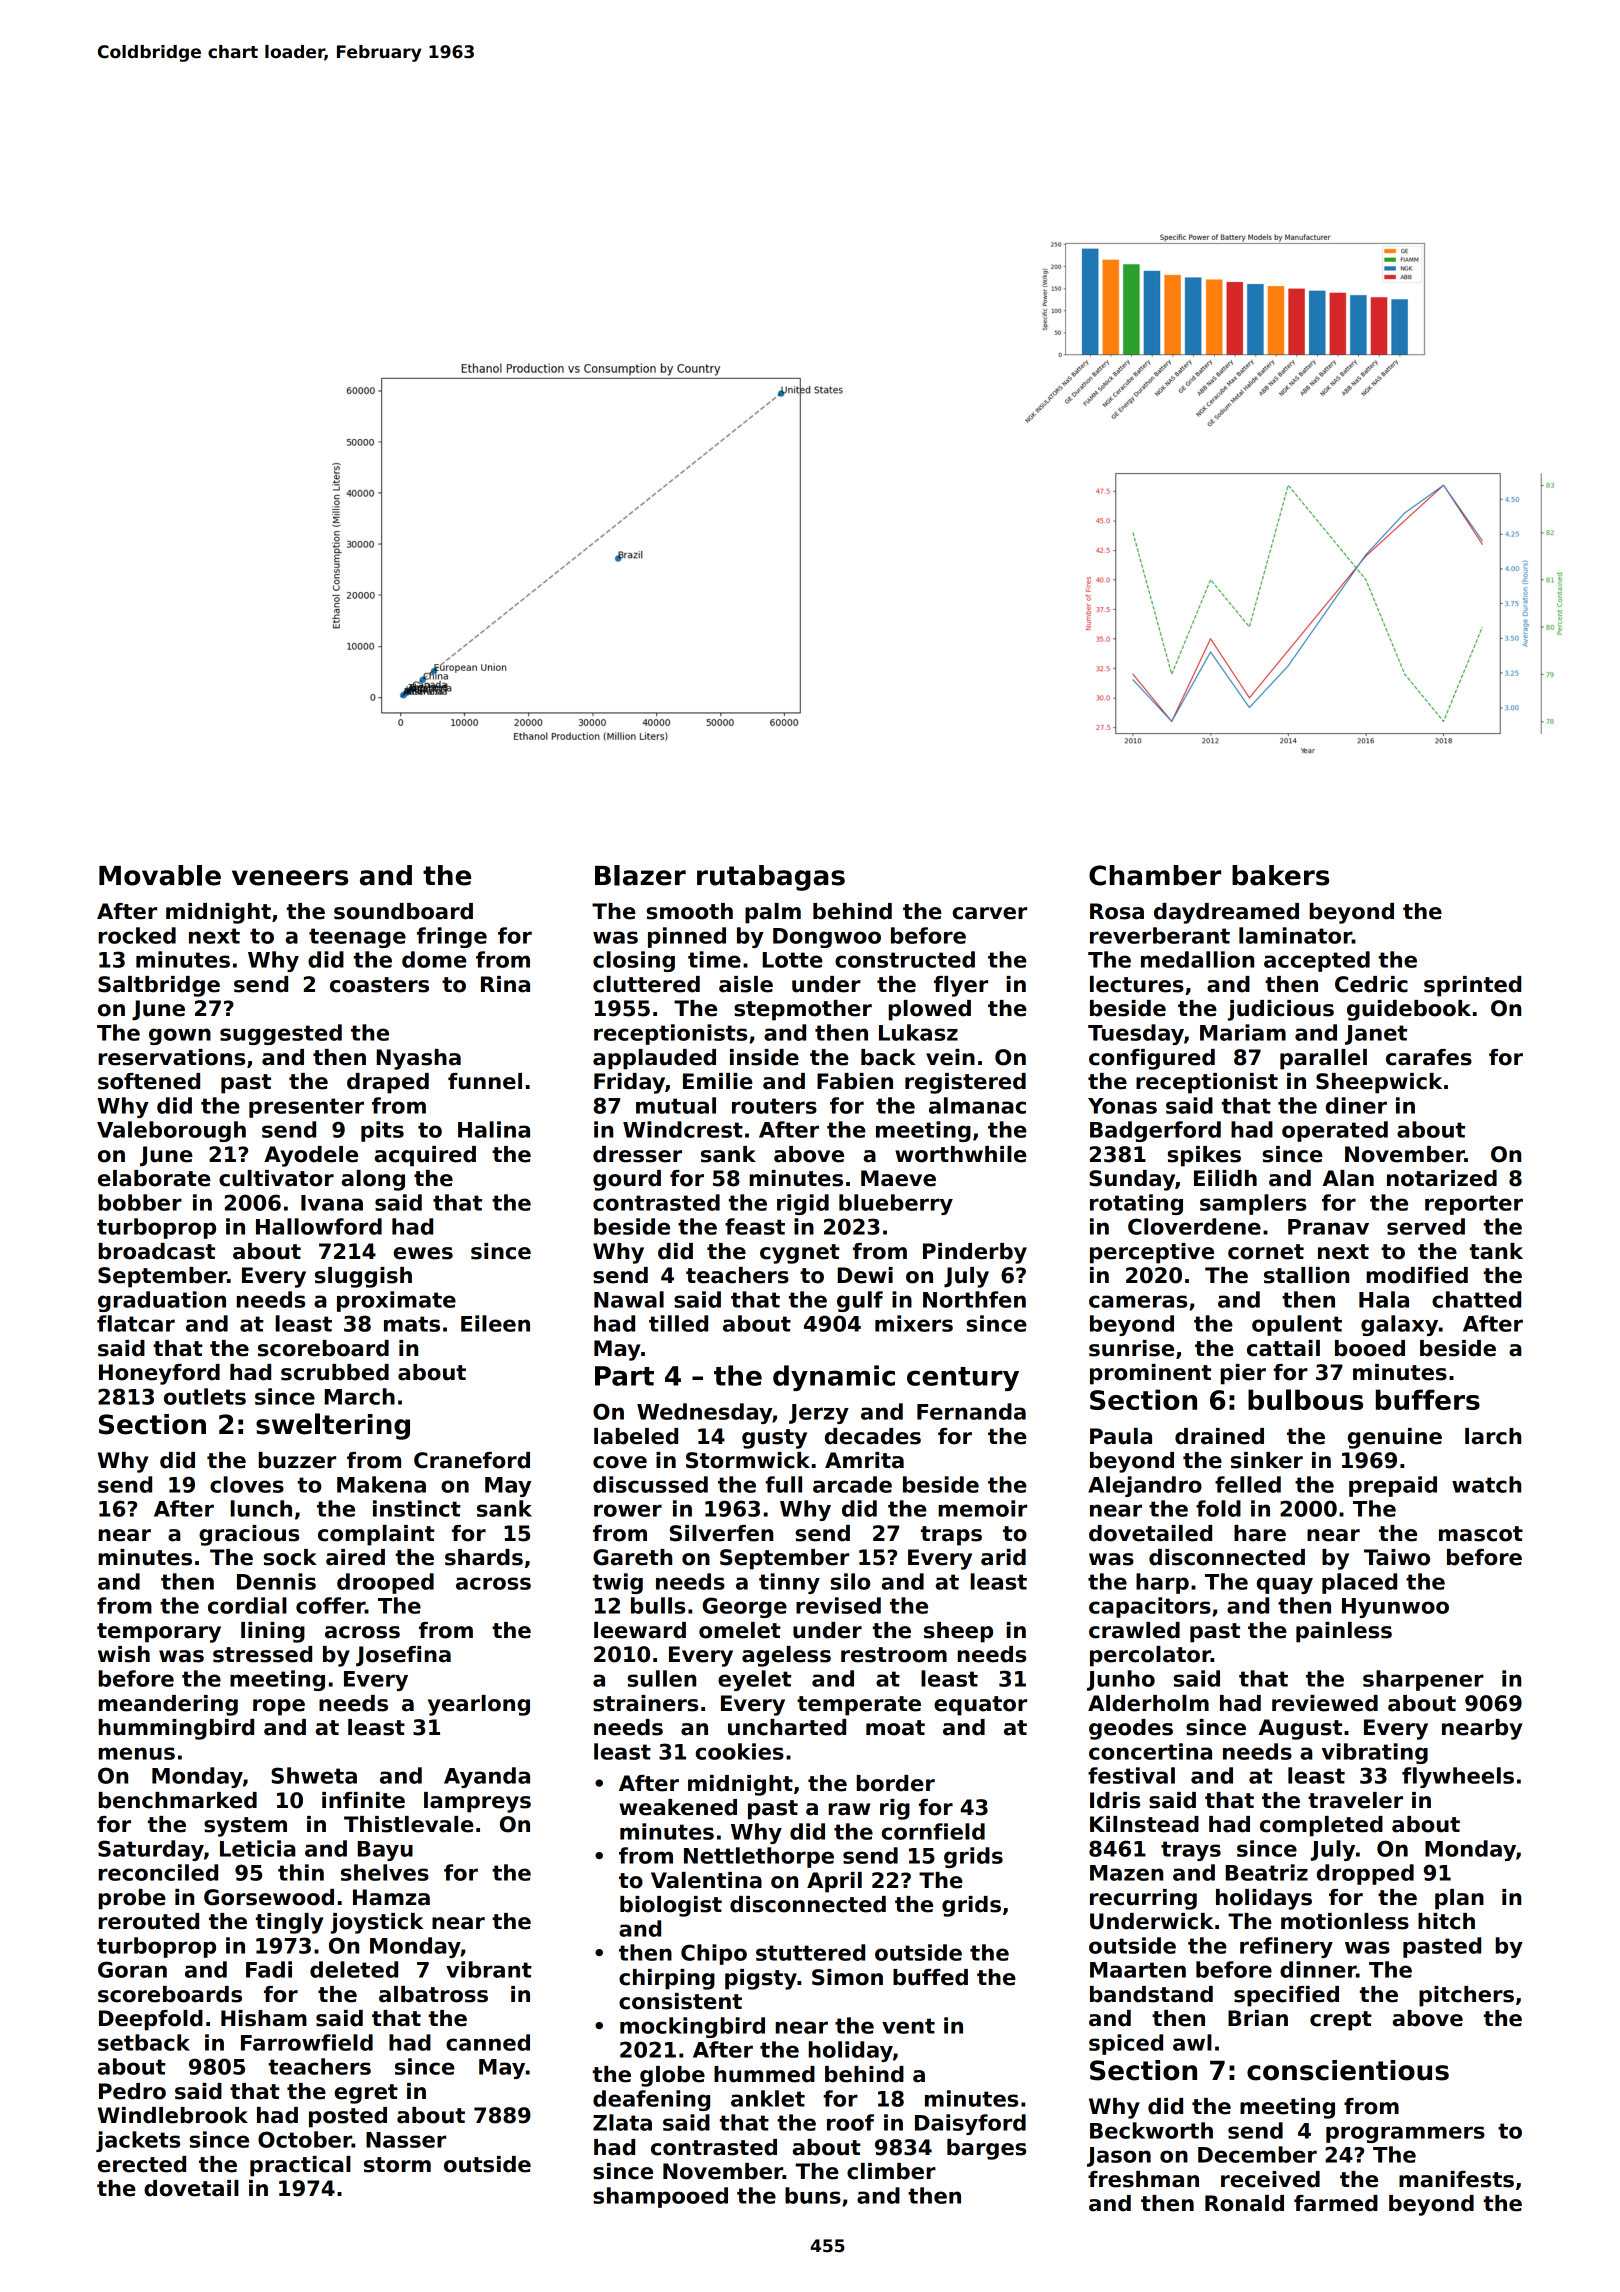 This screenshot has width=1620, height=2292. Describe the element at coordinates (300, 2166) in the screenshot. I see `practical` at that location.
